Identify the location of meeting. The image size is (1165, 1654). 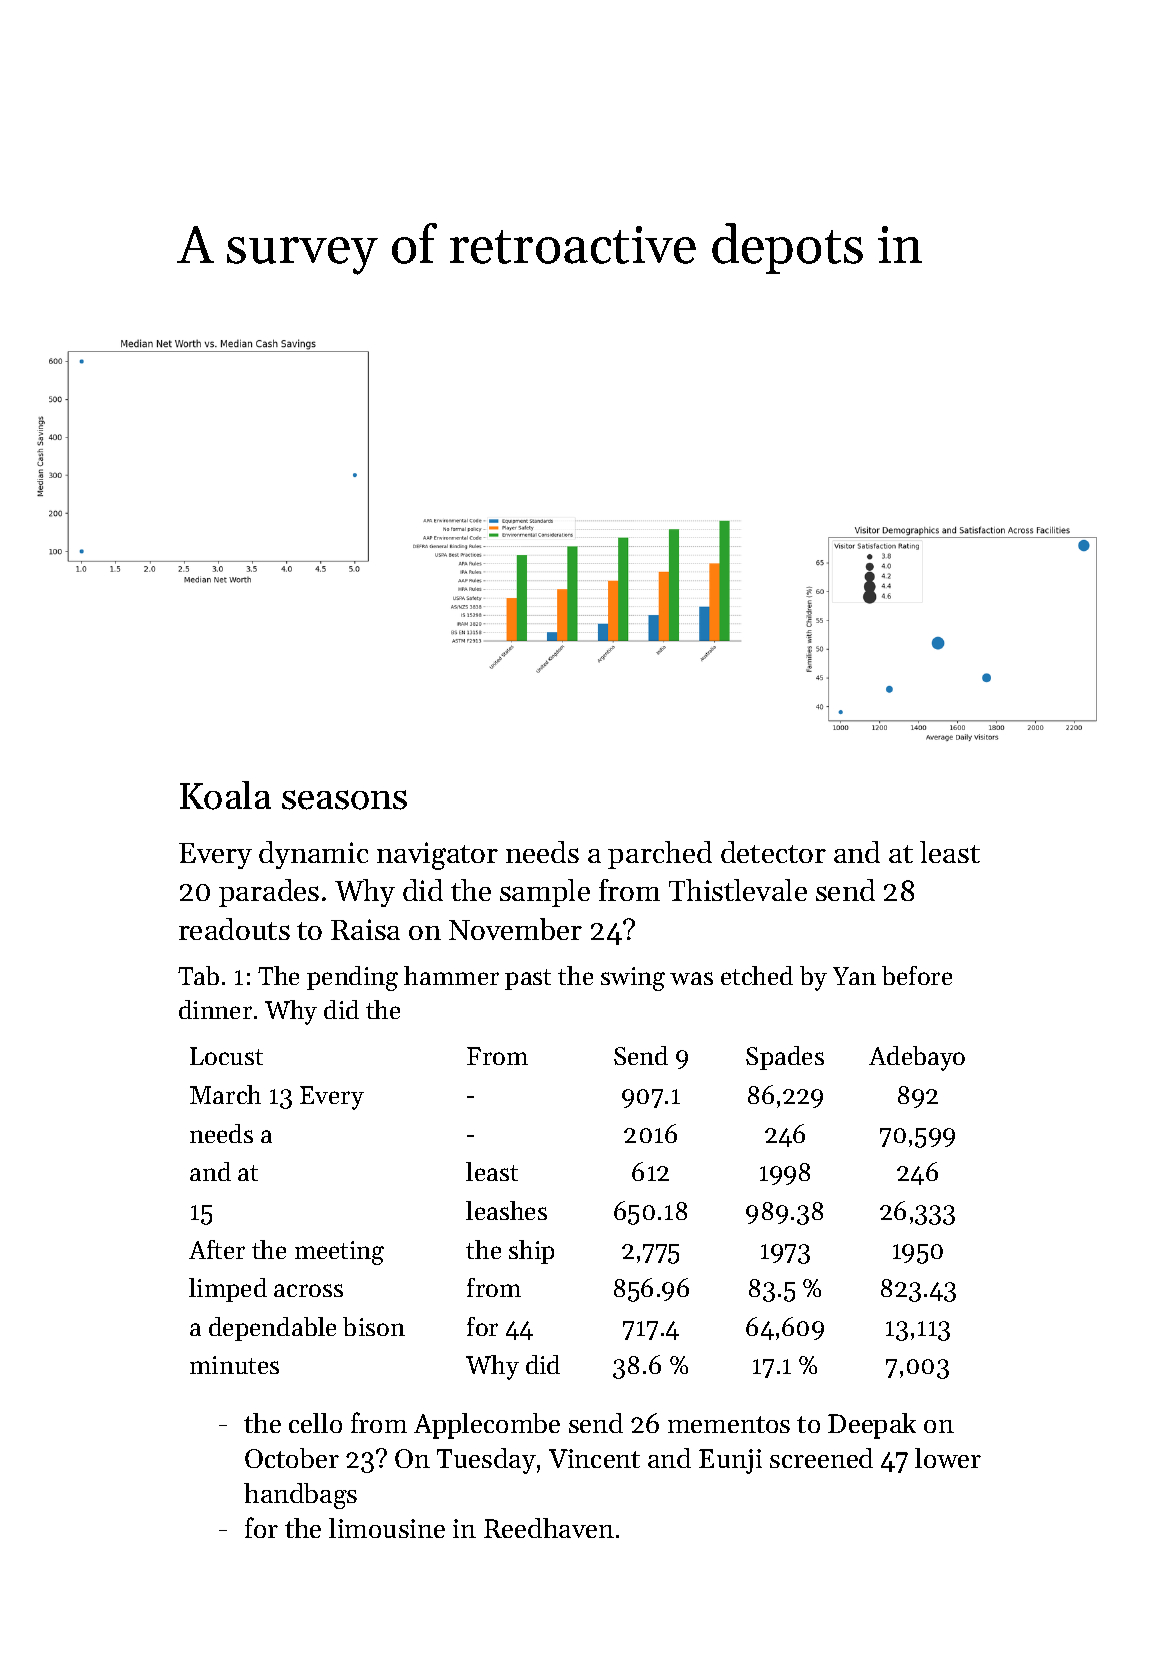
(339, 1253).
